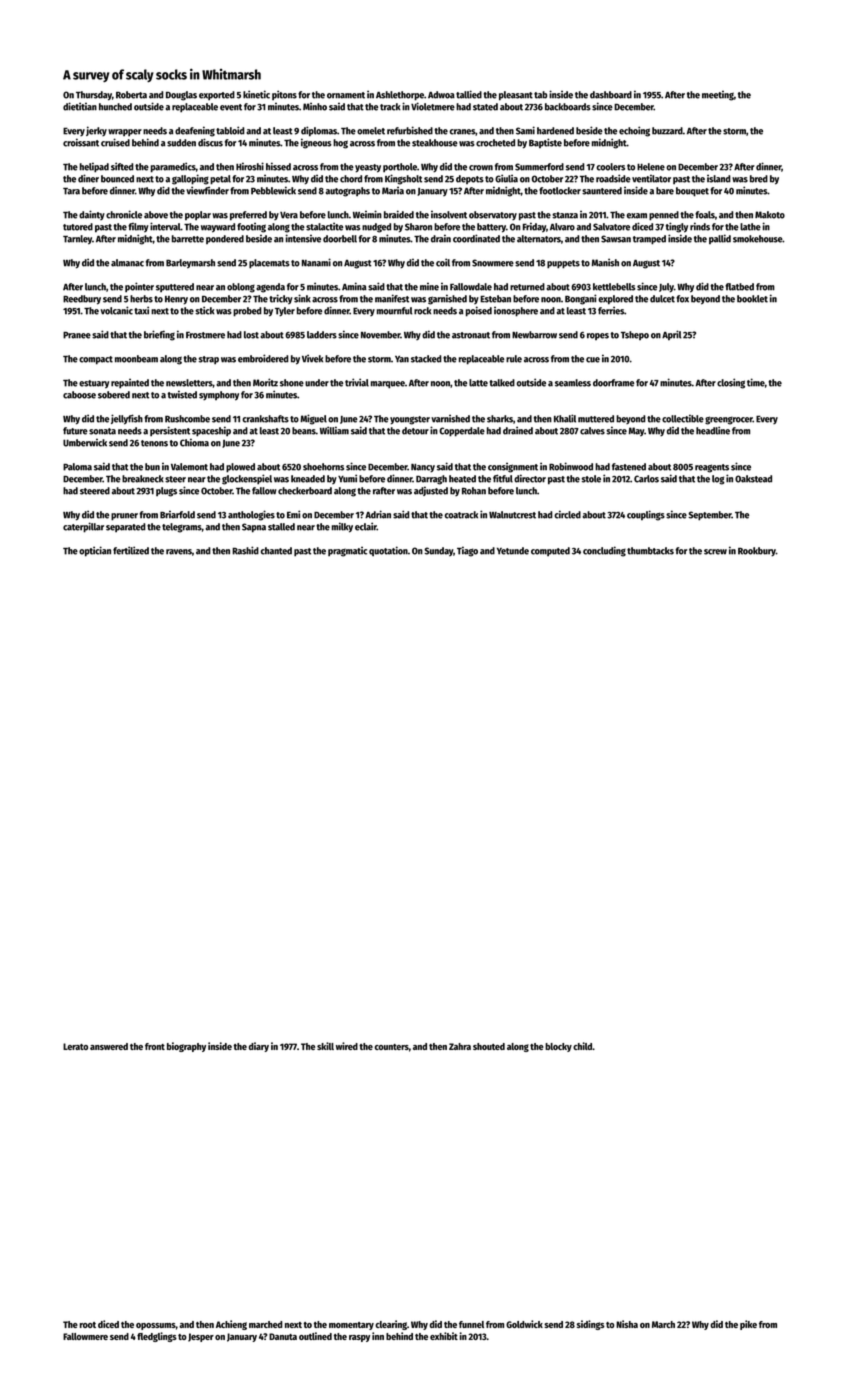 Image resolution: width=849 pixels, height=1400 pixels. What do you see at coordinates (88, 178) in the screenshot?
I see `diner` at bounding box center [88, 178].
